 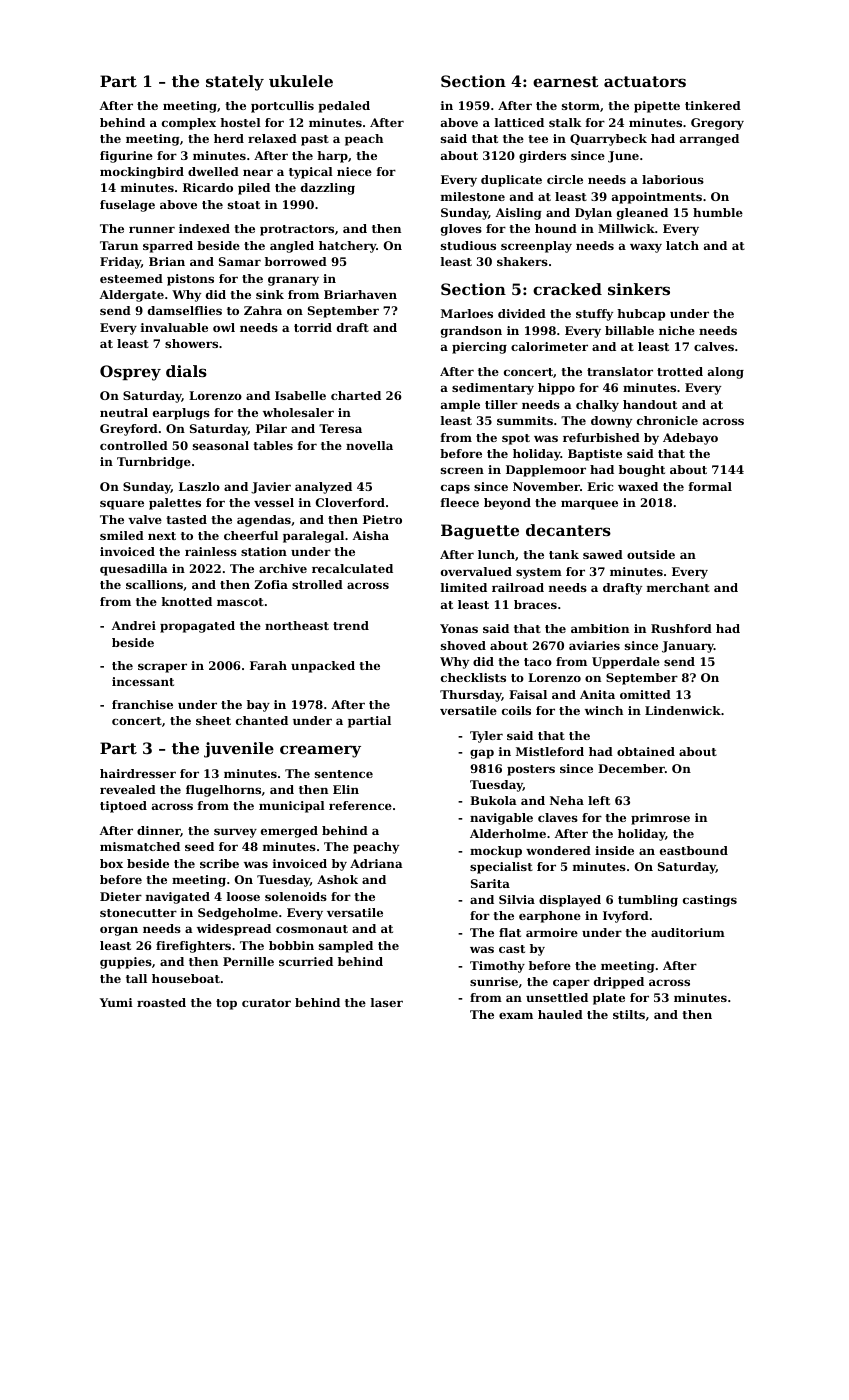 I want to click on Cloverford, so click(x=350, y=502).
